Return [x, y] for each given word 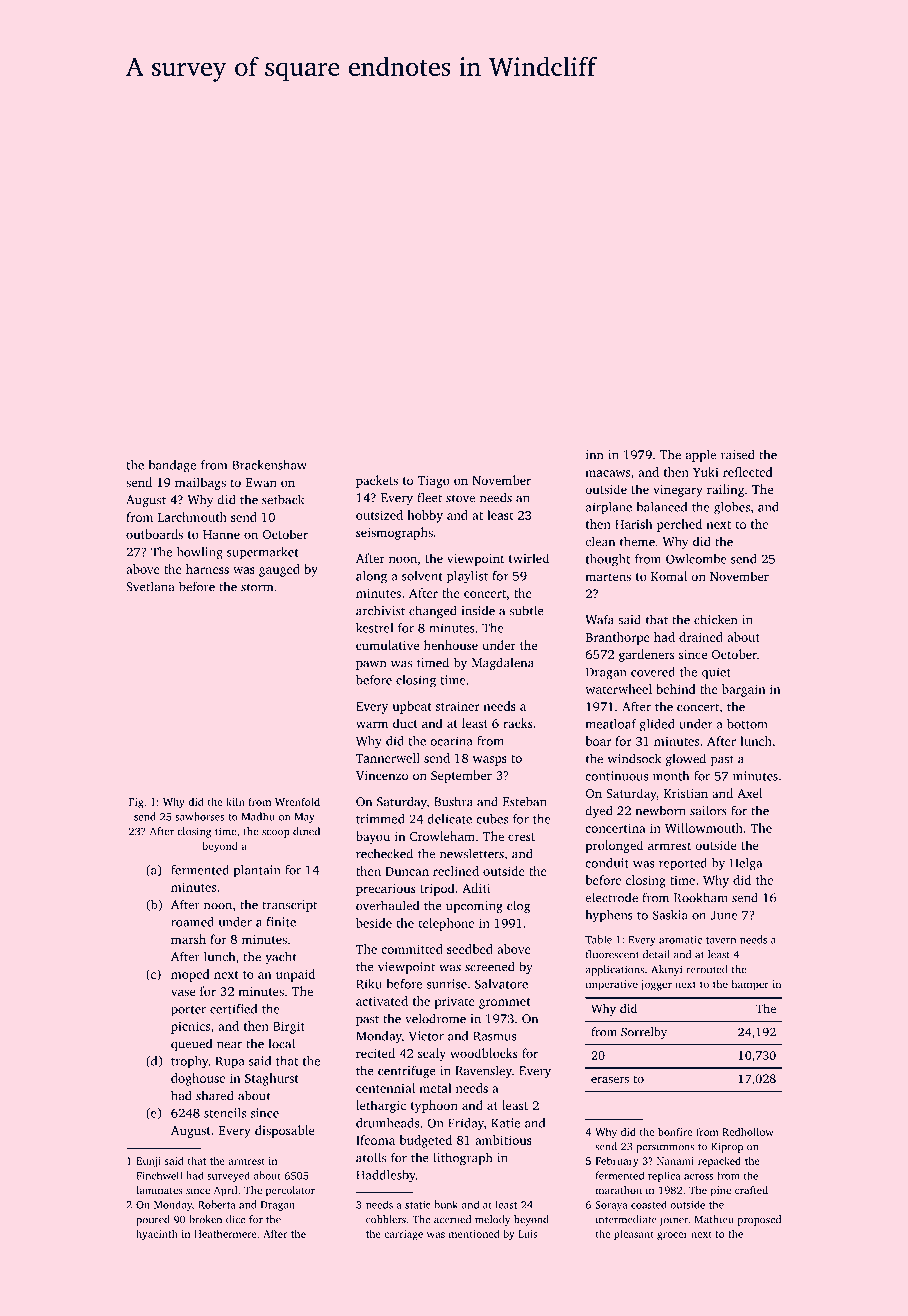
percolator [290, 1191]
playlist [467, 577]
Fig [136, 803]
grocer [672, 1236]
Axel [749, 793]
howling [200, 553]
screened [489, 966]
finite [281, 922]
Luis [527, 1234]
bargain [743, 690]
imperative [612, 985]
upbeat [412, 707]
